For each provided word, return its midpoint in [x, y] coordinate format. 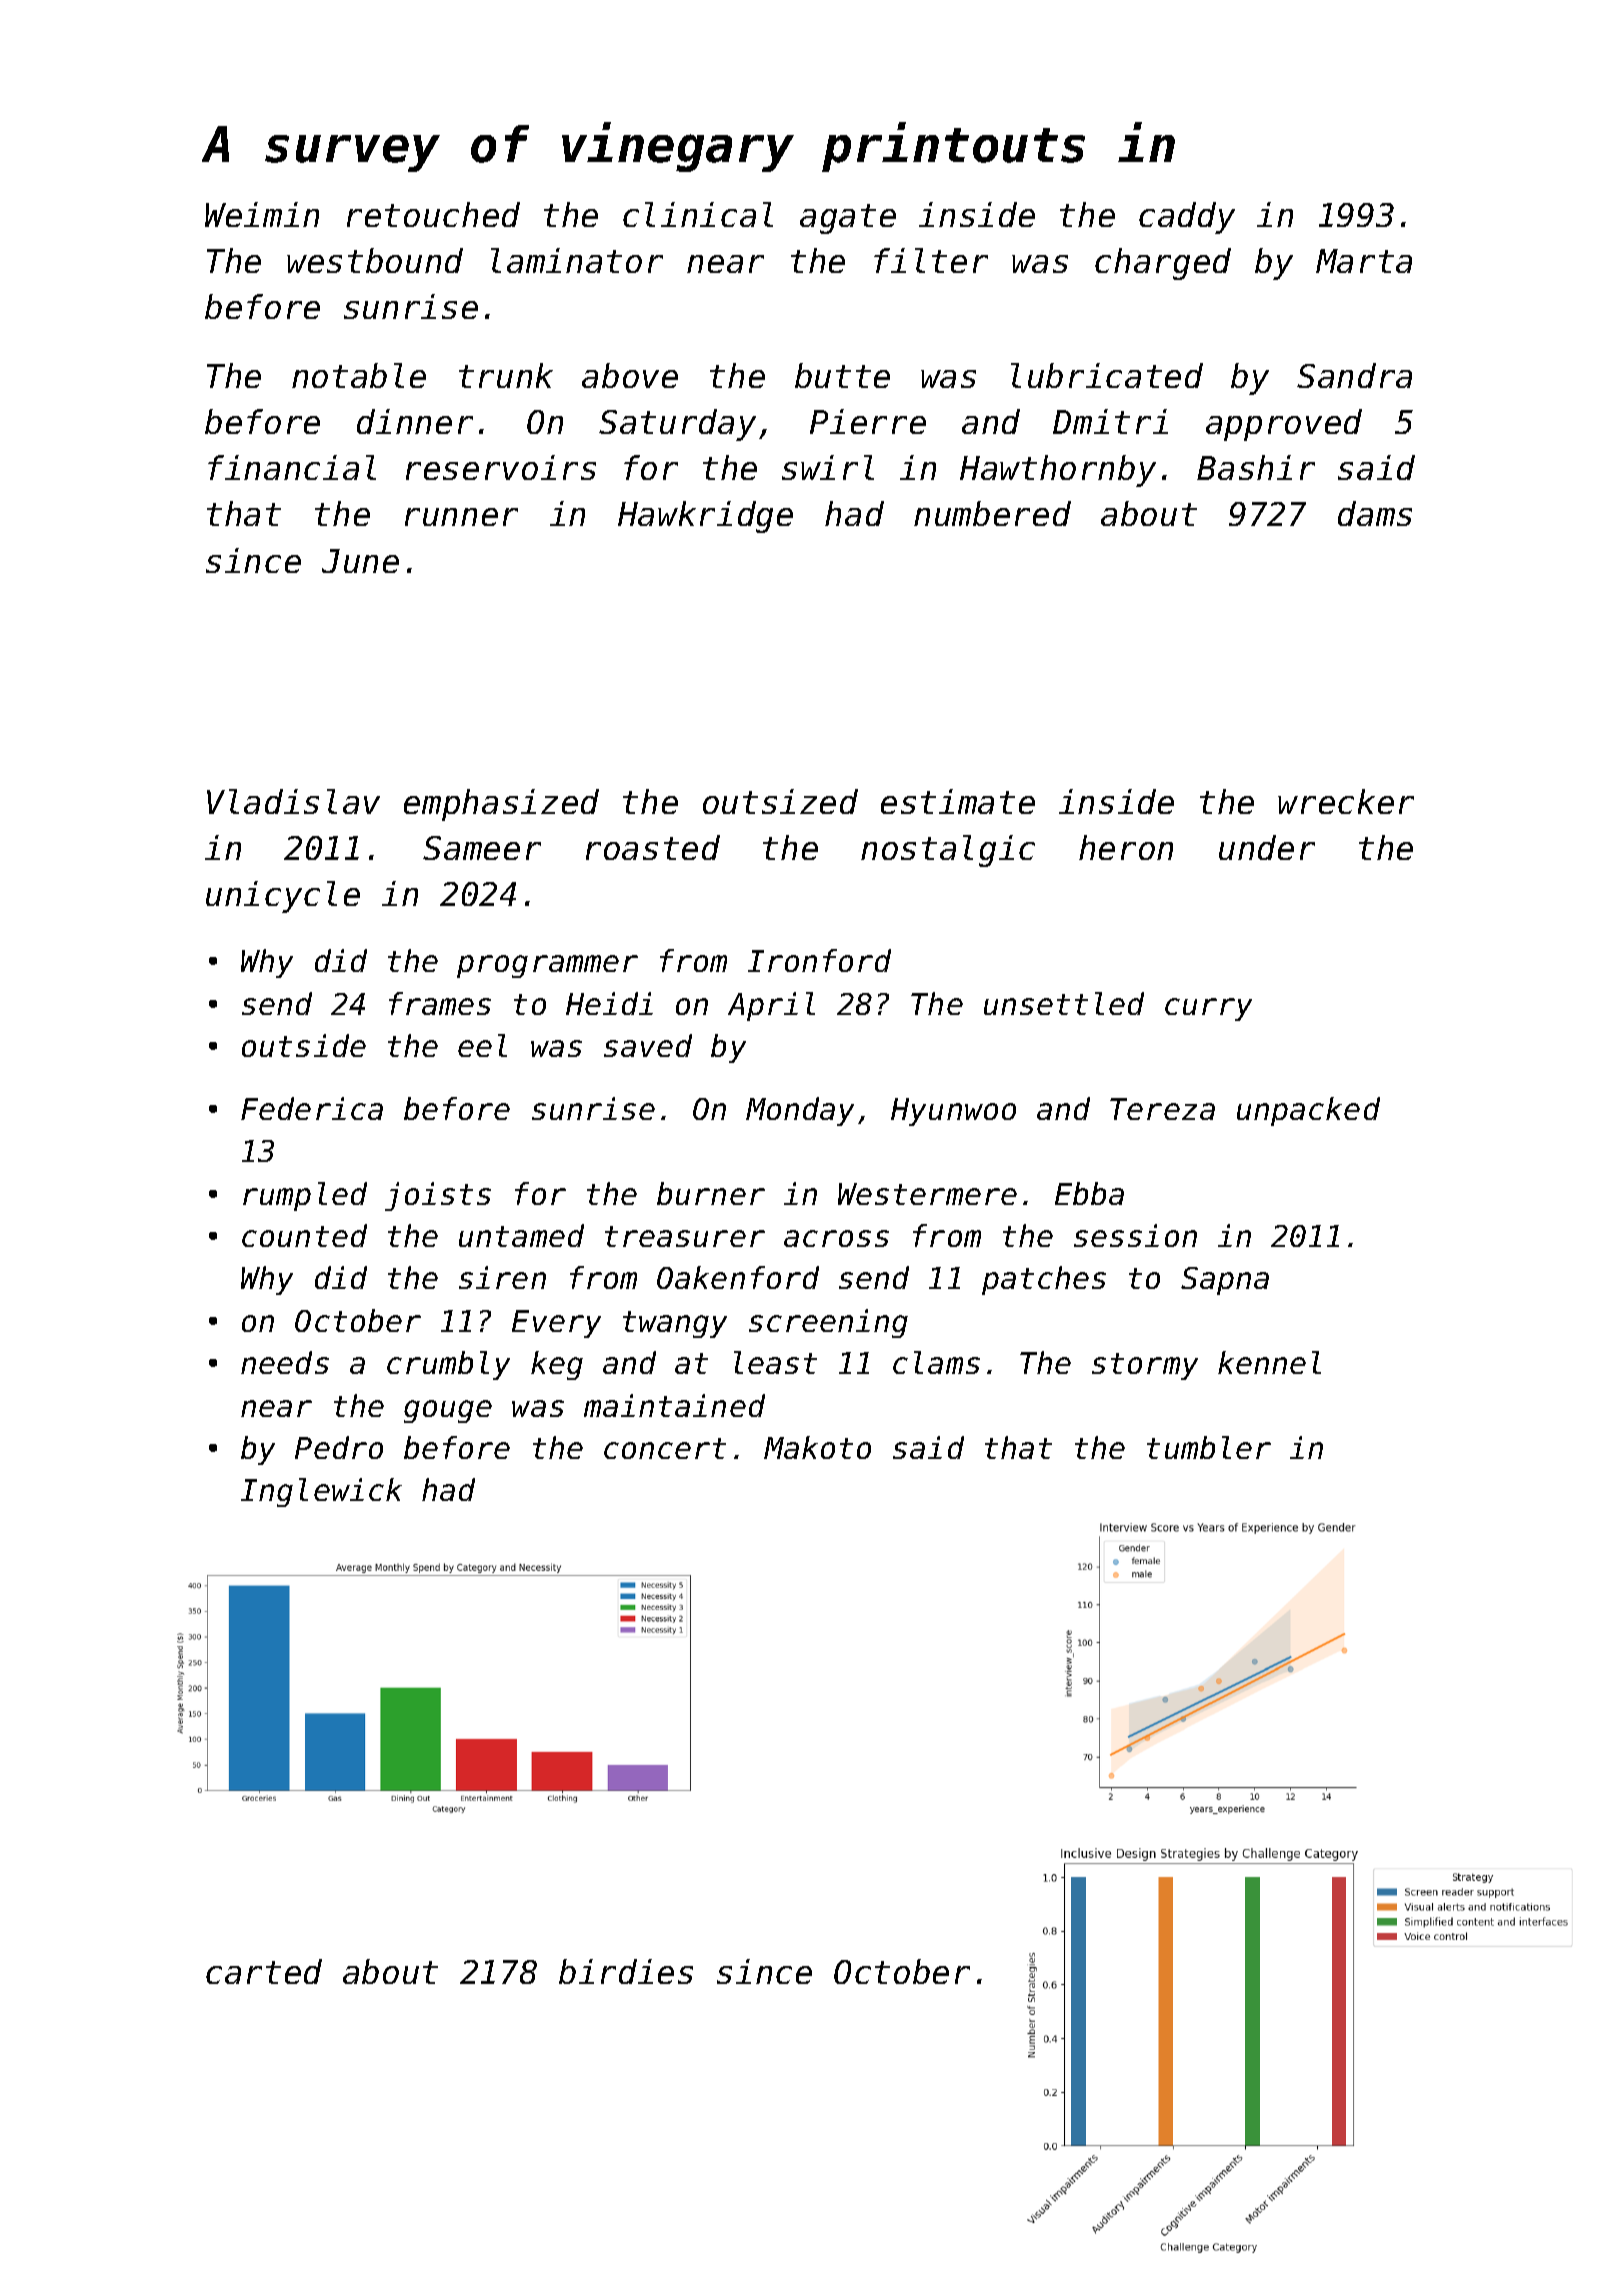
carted [264, 1971]
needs [285, 1362]
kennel [1269, 1362]
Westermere [927, 1194]
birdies [626, 1971]
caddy [1187, 218]
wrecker [1346, 801]
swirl [828, 467]
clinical [698, 214]
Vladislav [293, 801]
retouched [433, 214]
